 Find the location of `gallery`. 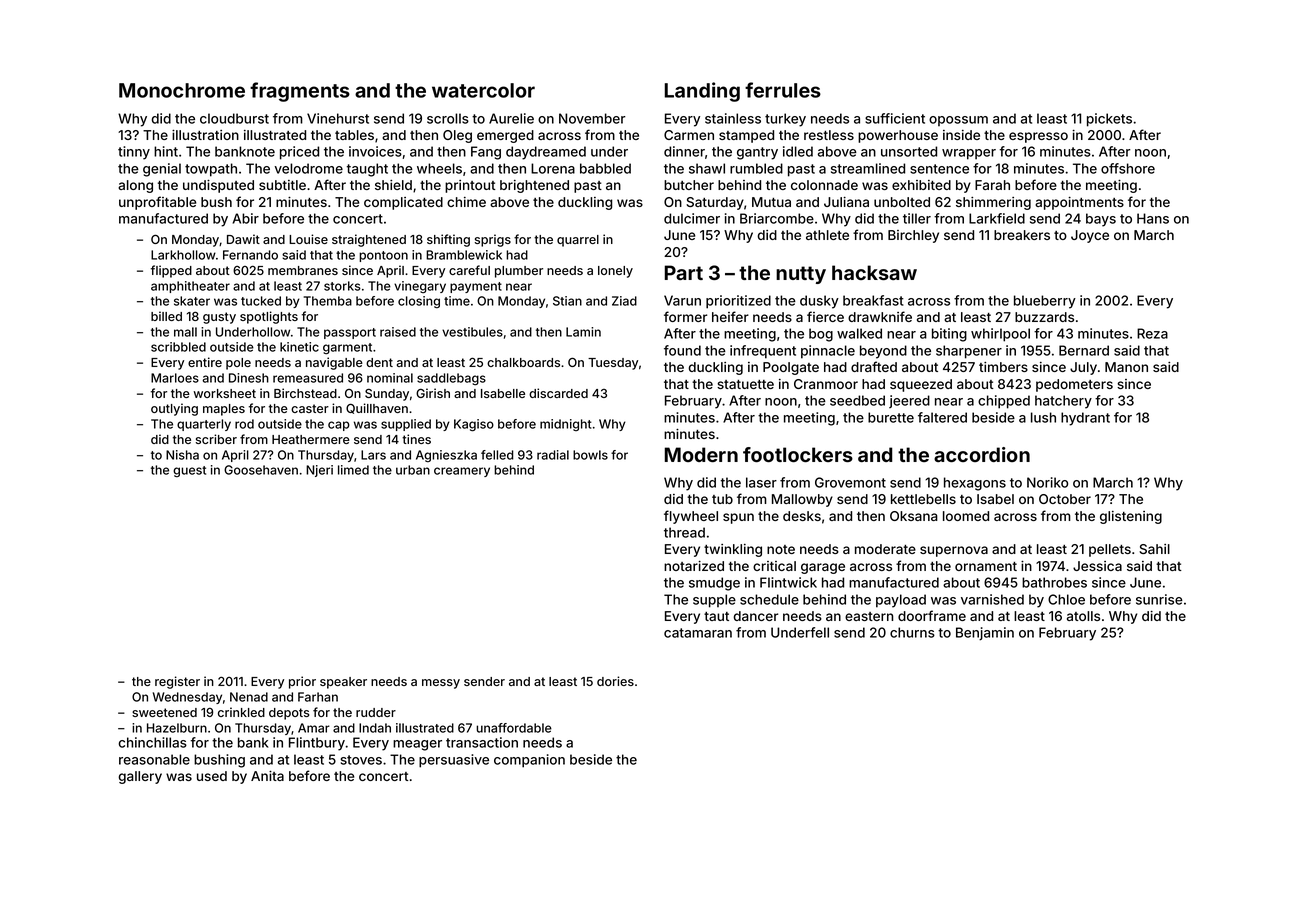

gallery is located at coordinates (140, 777).
